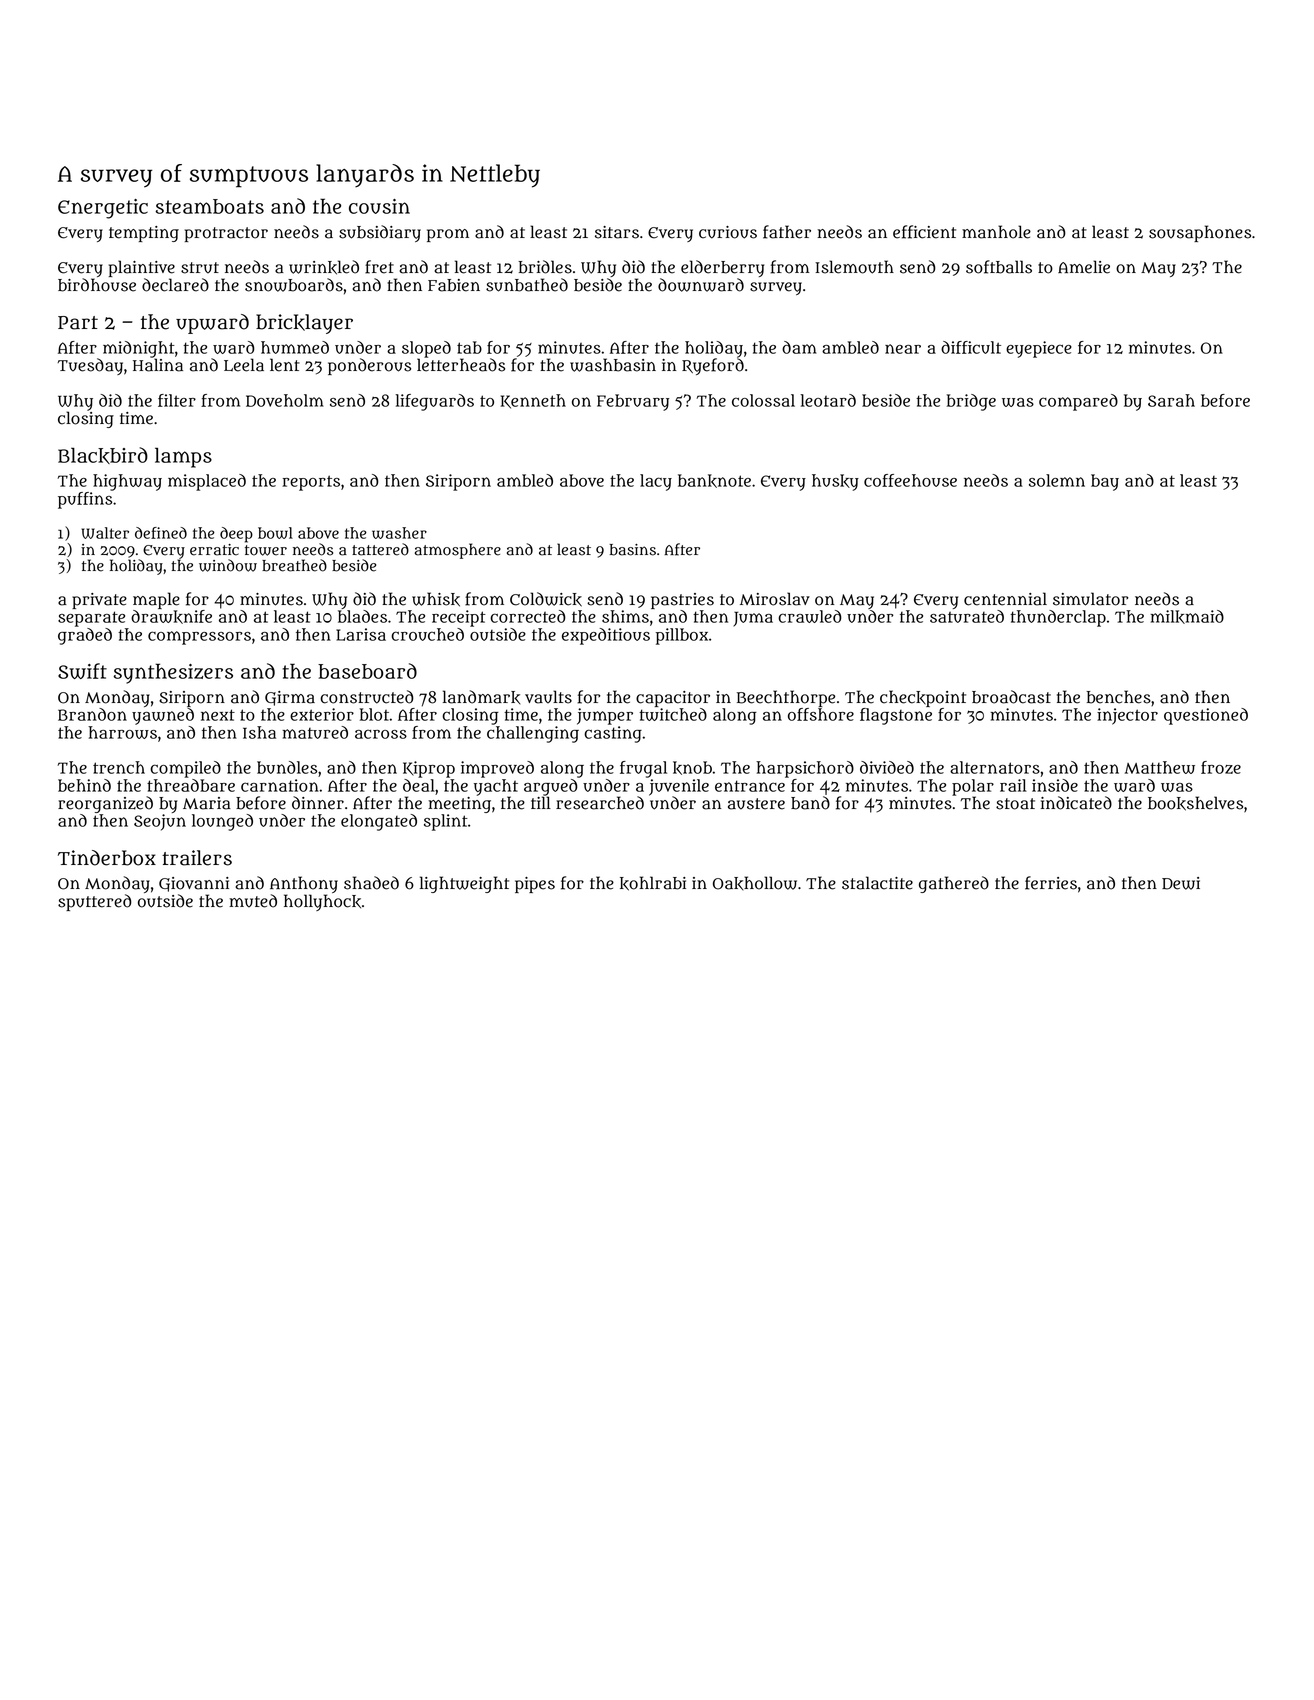 Image resolution: width=1314 pixels, height=1700 pixels. Describe the element at coordinates (85, 500) in the screenshot. I see `puffins` at that location.
